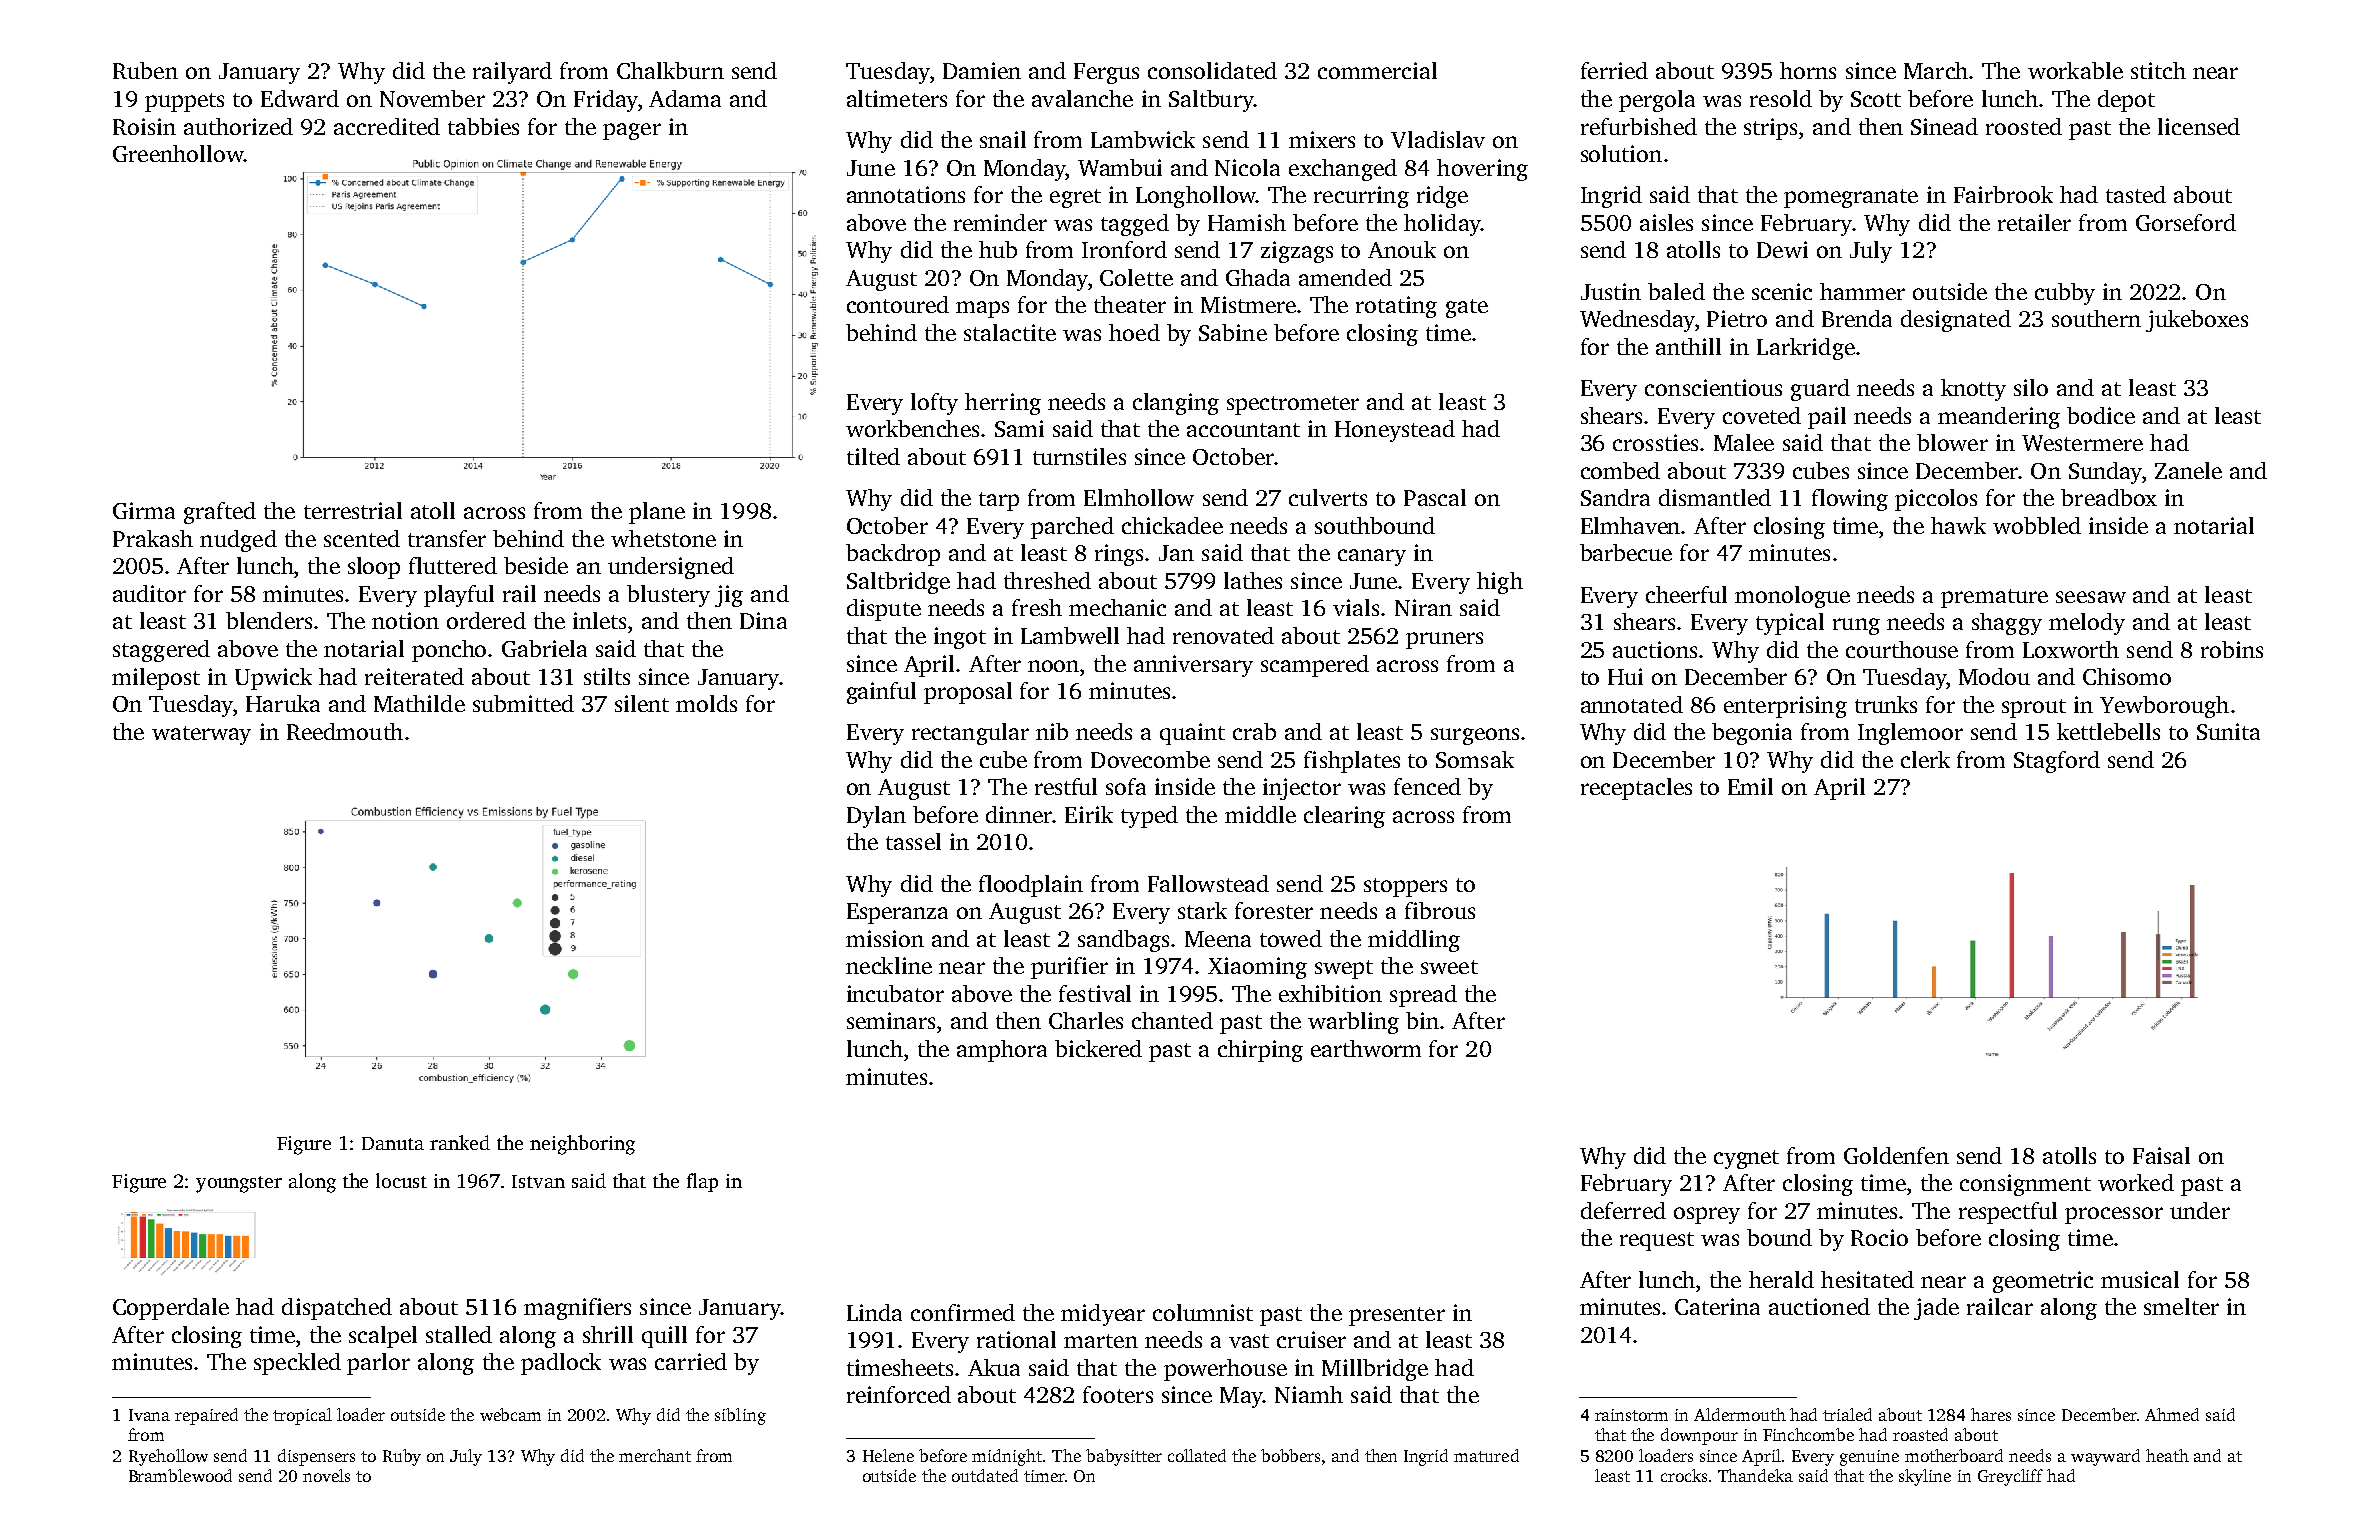  I want to click on pruners, so click(1444, 640).
